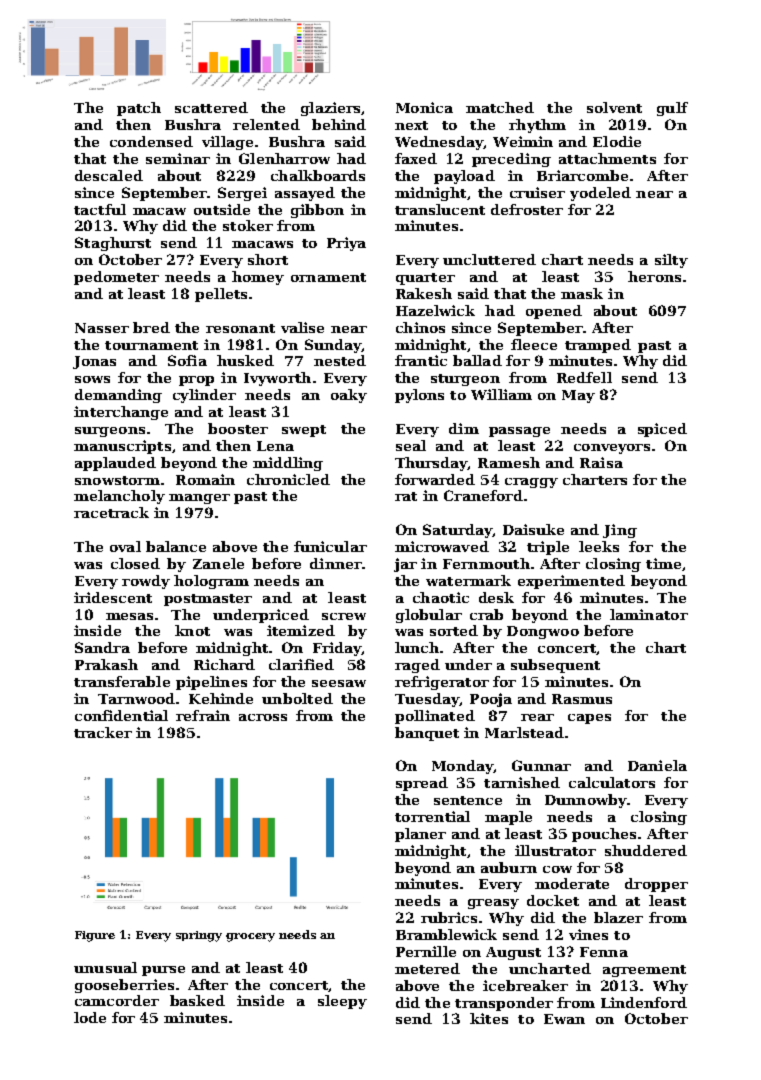  Describe the element at coordinates (417, 666) in the image. I see `raged` at that location.
